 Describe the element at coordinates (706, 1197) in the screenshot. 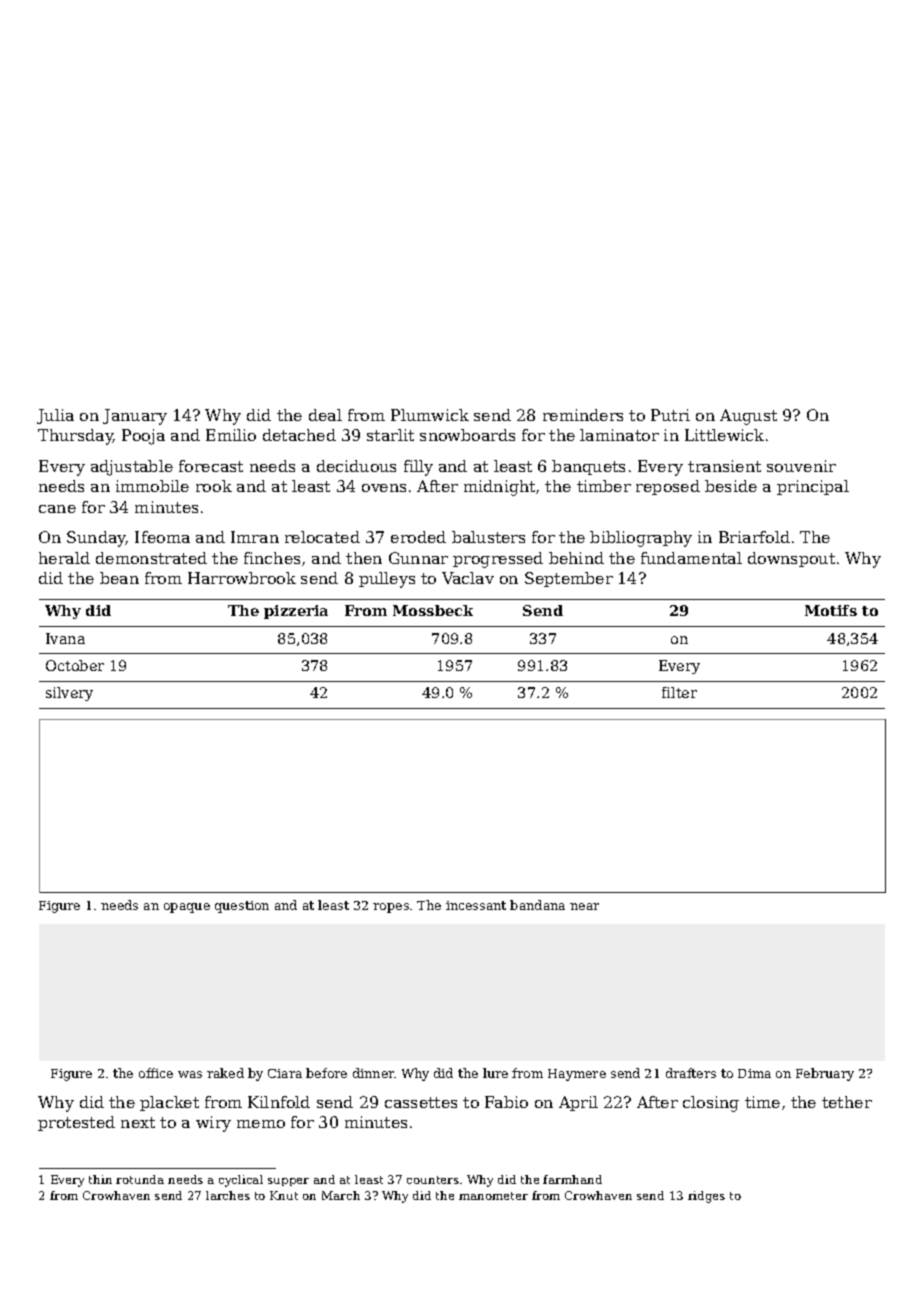

I see `ridges` at that location.
